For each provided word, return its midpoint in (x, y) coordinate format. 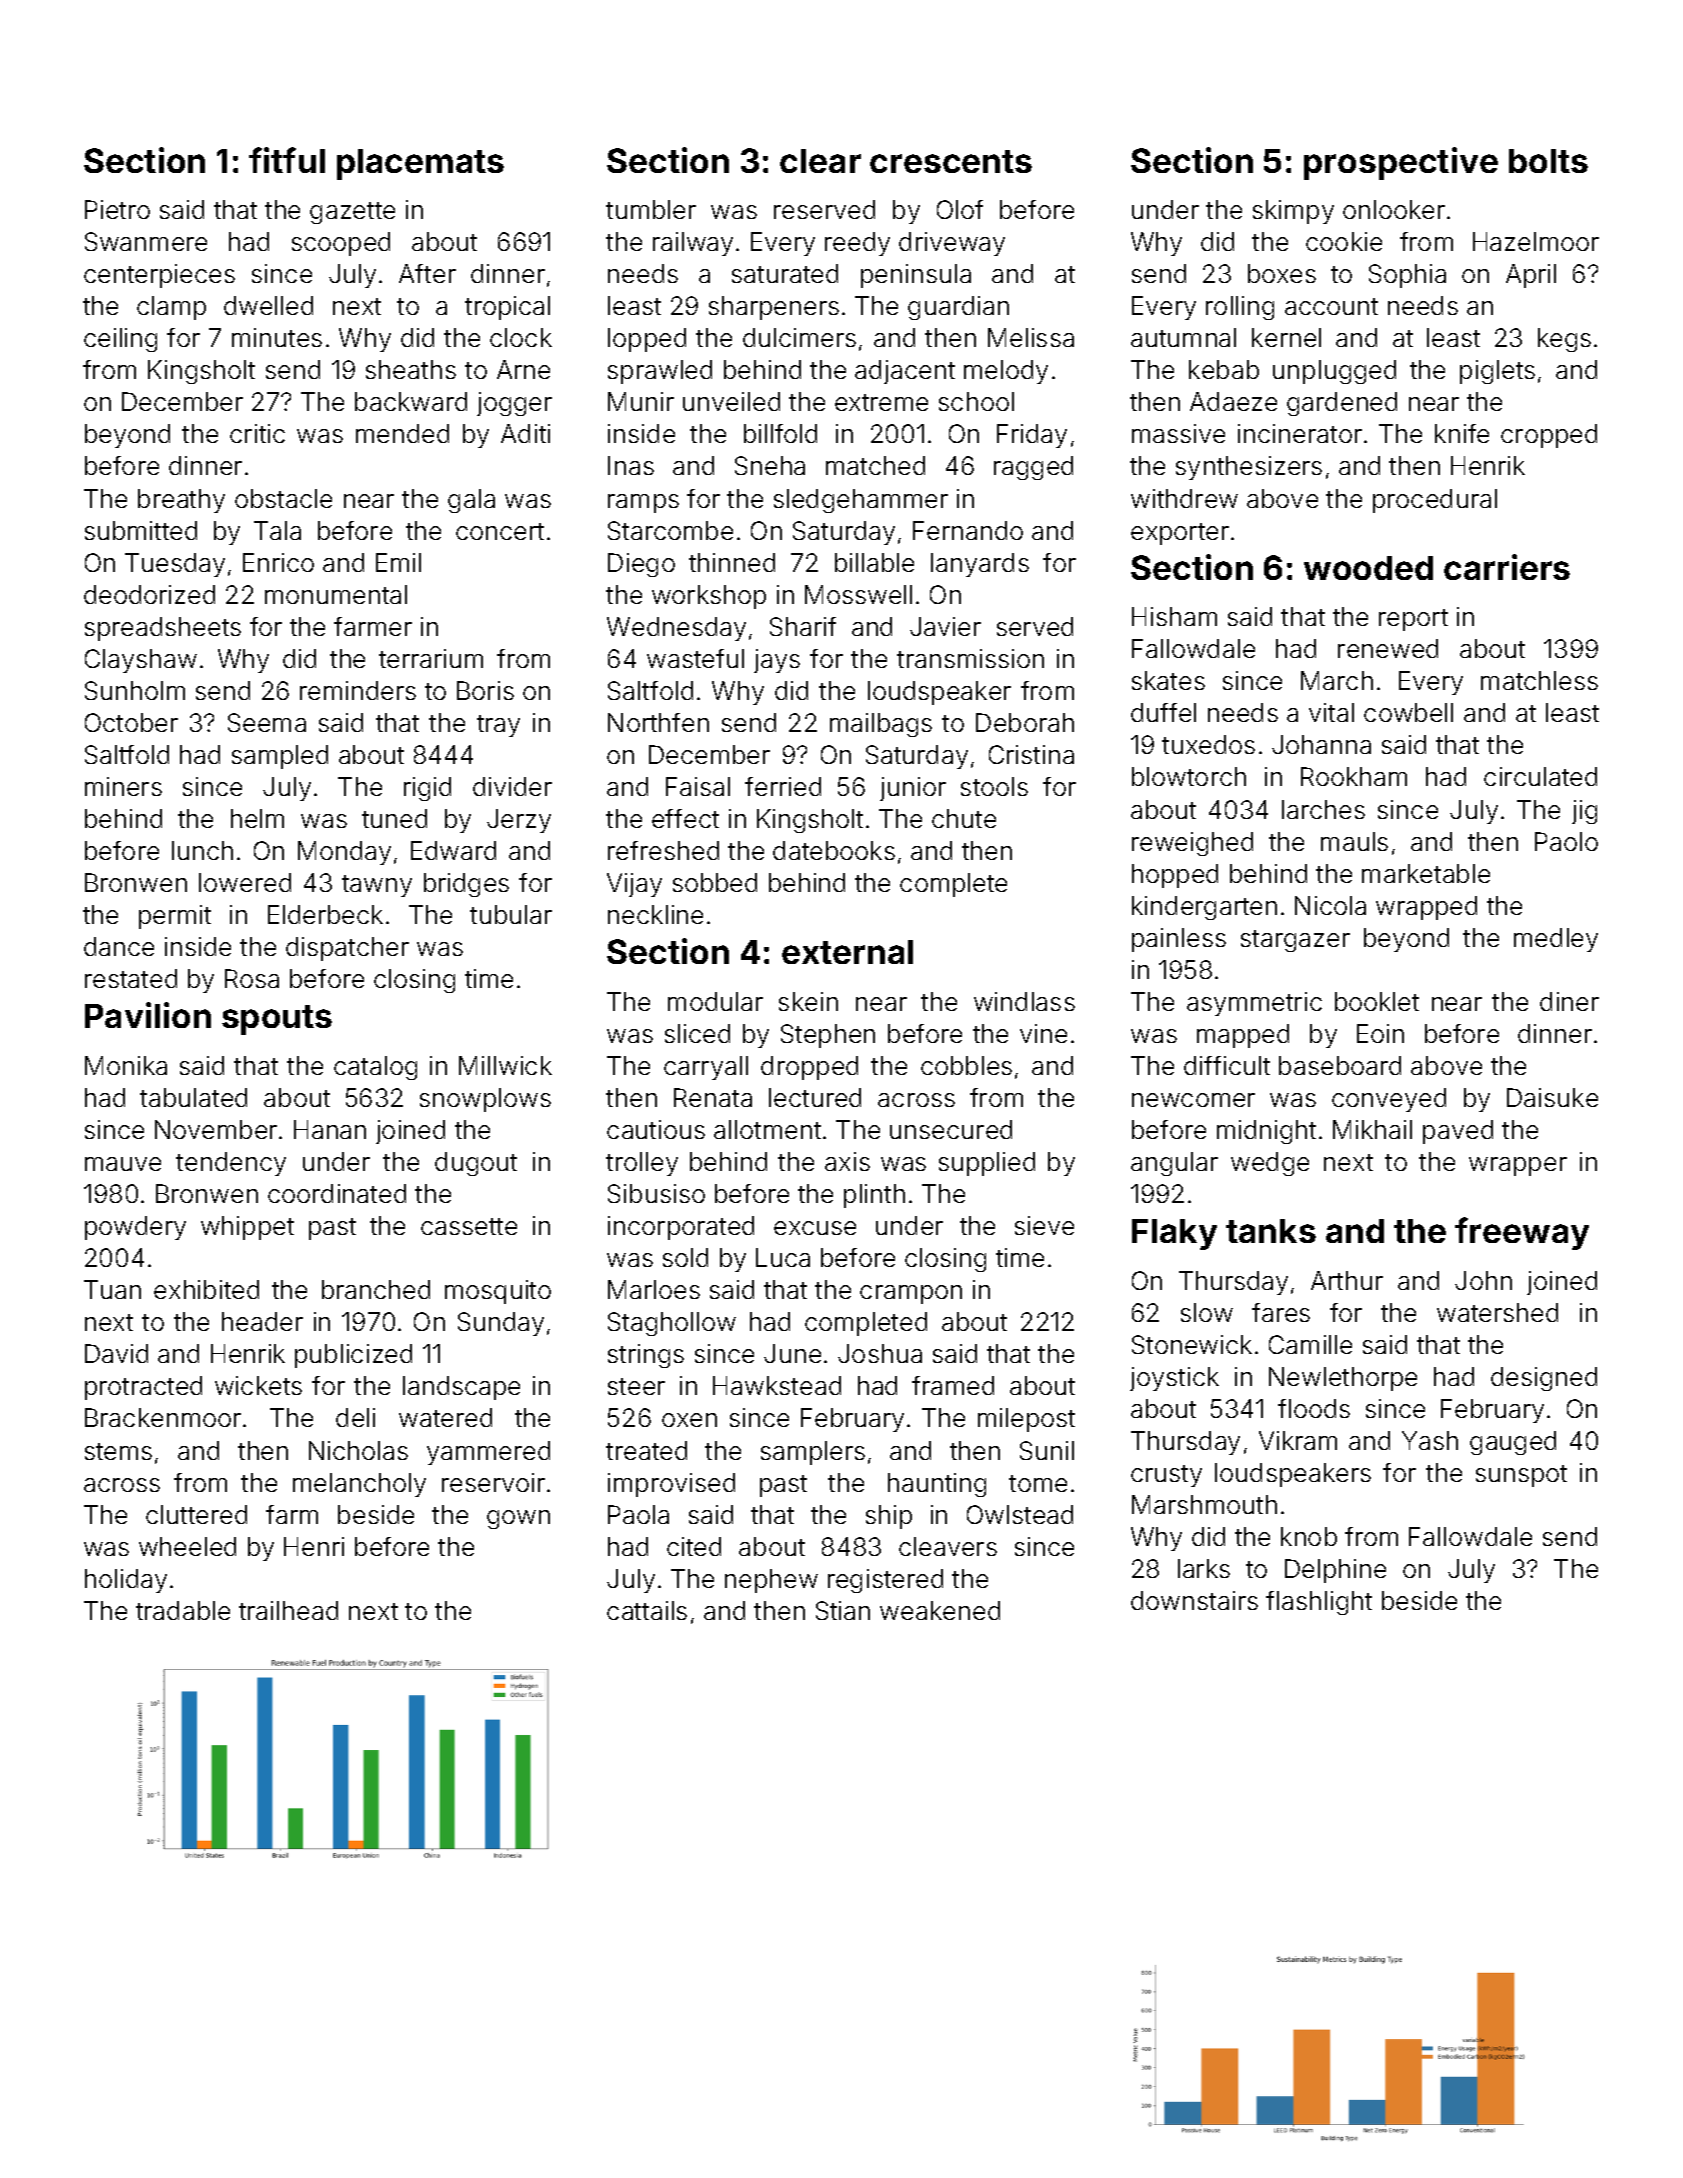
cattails (647, 1610)
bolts (1548, 161)
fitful (287, 160)
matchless (1539, 680)
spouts (277, 1020)
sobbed (715, 882)
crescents (951, 161)
